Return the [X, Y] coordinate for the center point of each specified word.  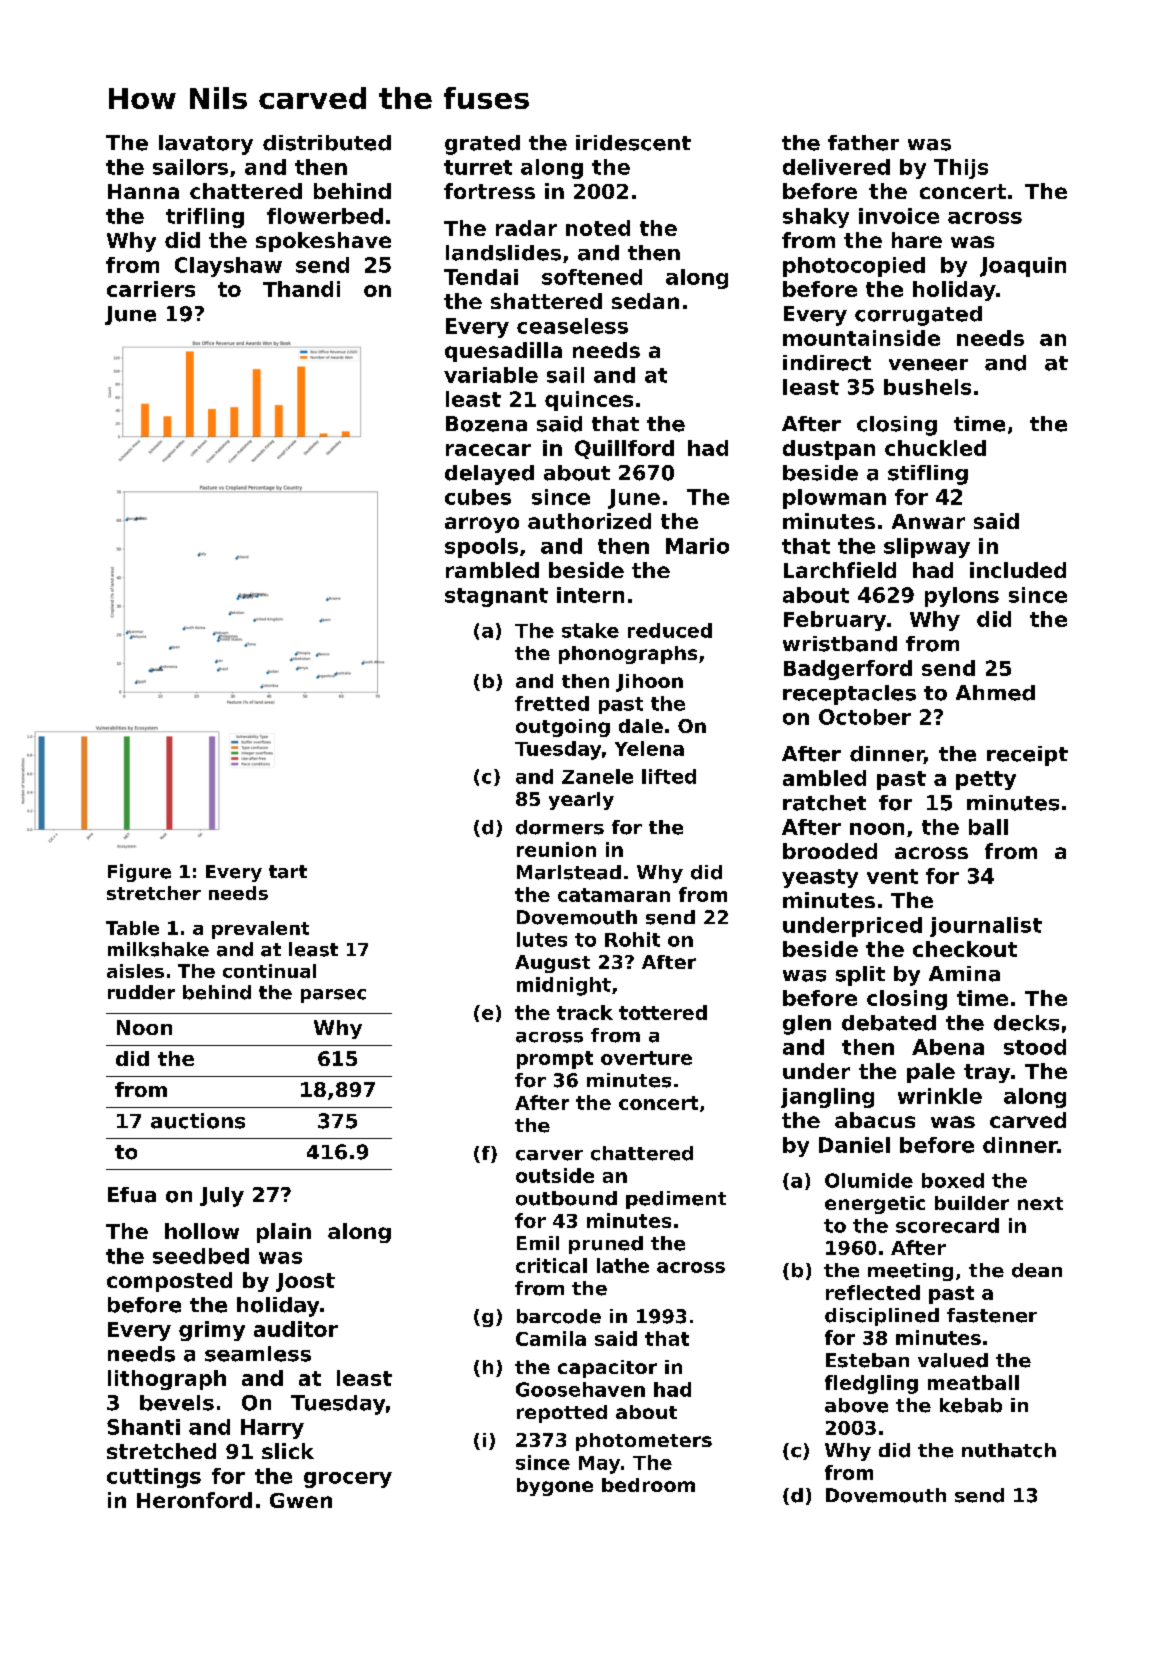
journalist [986, 927]
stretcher [154, 893]
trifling [205, 218]
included [1018, 570]
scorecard [947, 1225]
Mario [697, 546]
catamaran [614, 895]
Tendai [481, 277]
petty [986, 780]
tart [288, 872]
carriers [151, 289]
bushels [927, 387]
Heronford [194, 1500]
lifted [669, 776]
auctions [198, 1121]
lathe [623, 1265]
